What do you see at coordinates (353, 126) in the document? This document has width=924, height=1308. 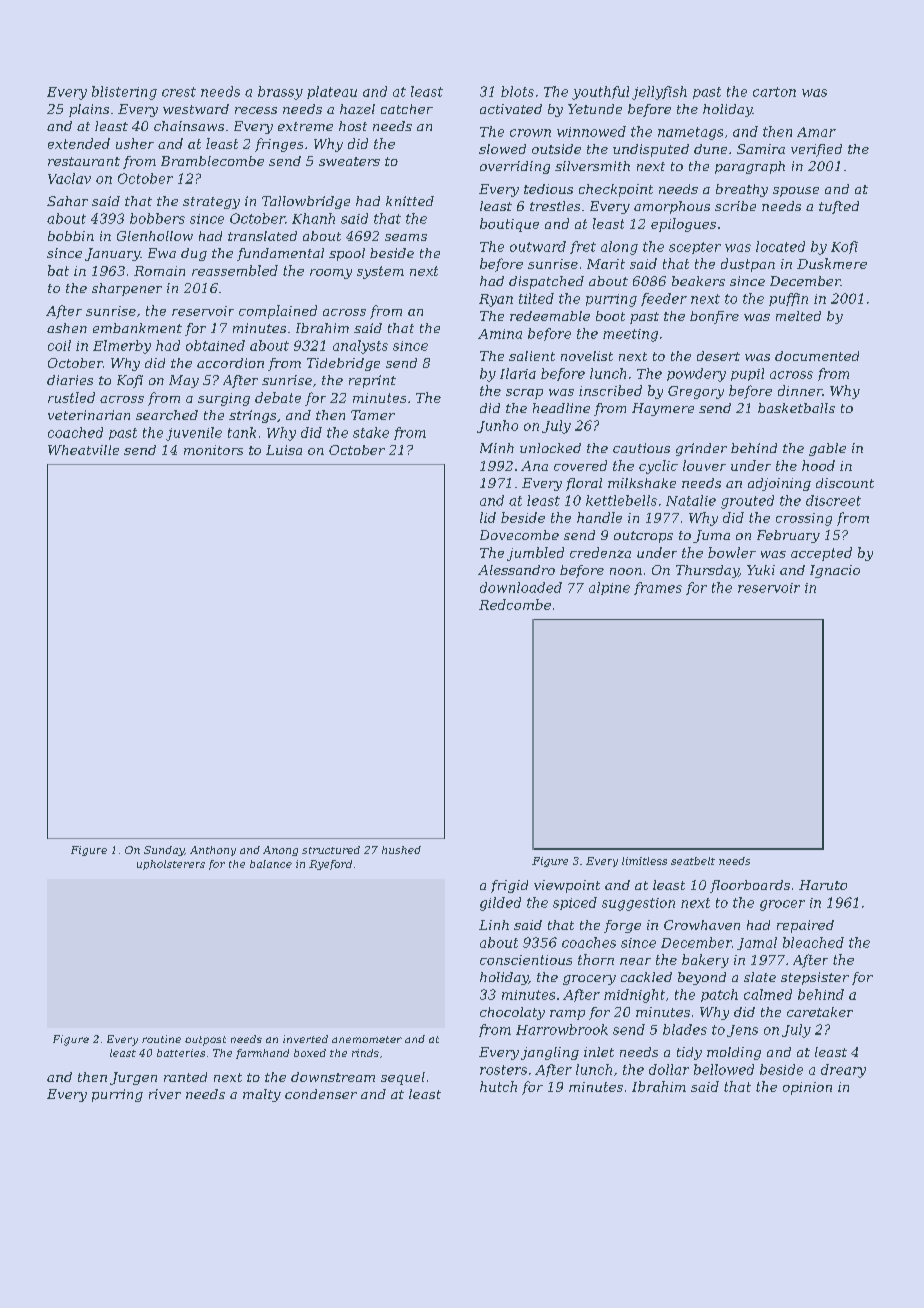 I see `host` at bounding box center [353, 126].
